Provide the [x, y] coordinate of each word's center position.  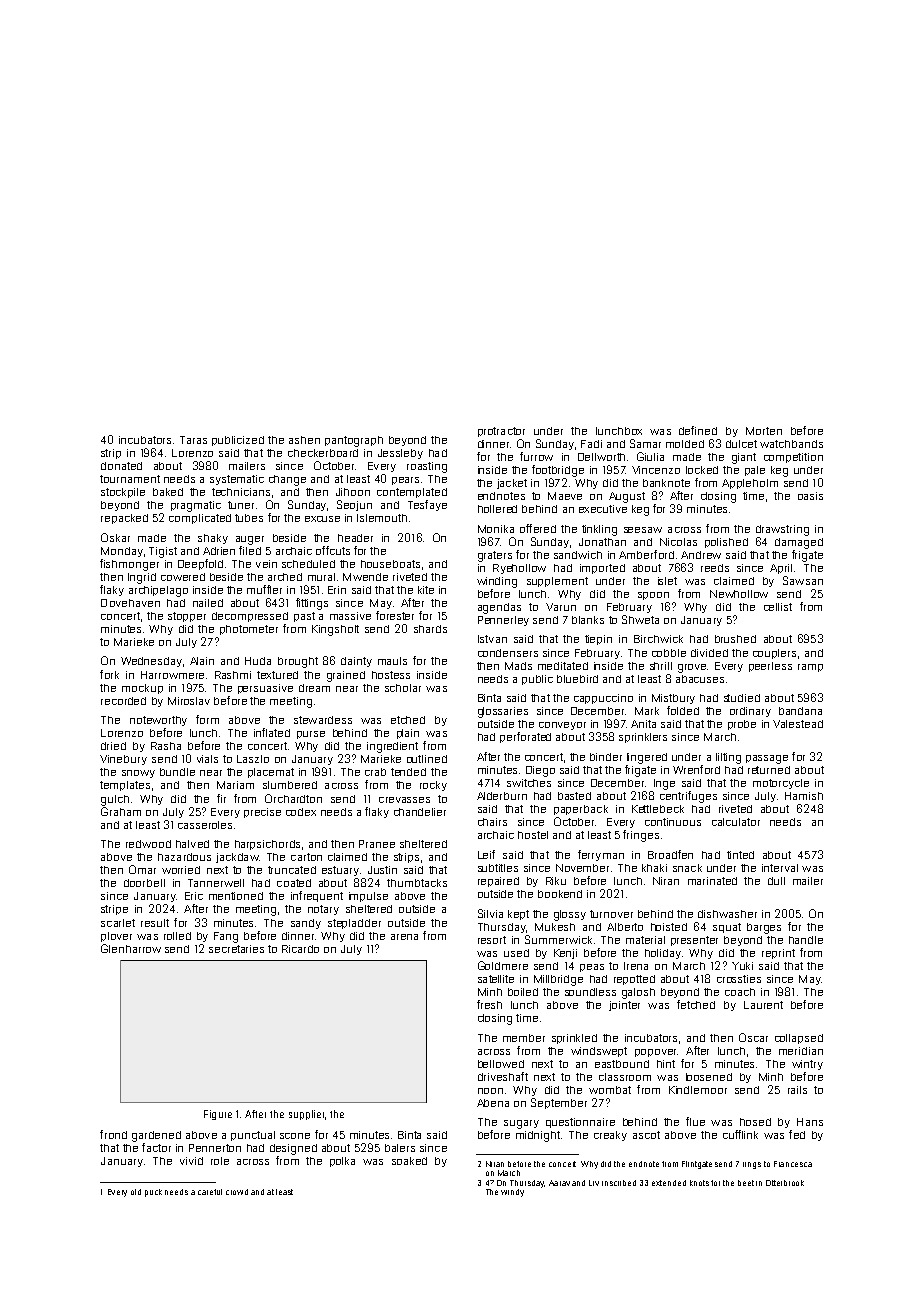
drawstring [782, 530]
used [516, 953]
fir [221, 798]
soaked [409, 1161]
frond [113, 1134]
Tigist [163, 552]
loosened [709, 1077]
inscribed [619, 1183]
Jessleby [400, 454]
